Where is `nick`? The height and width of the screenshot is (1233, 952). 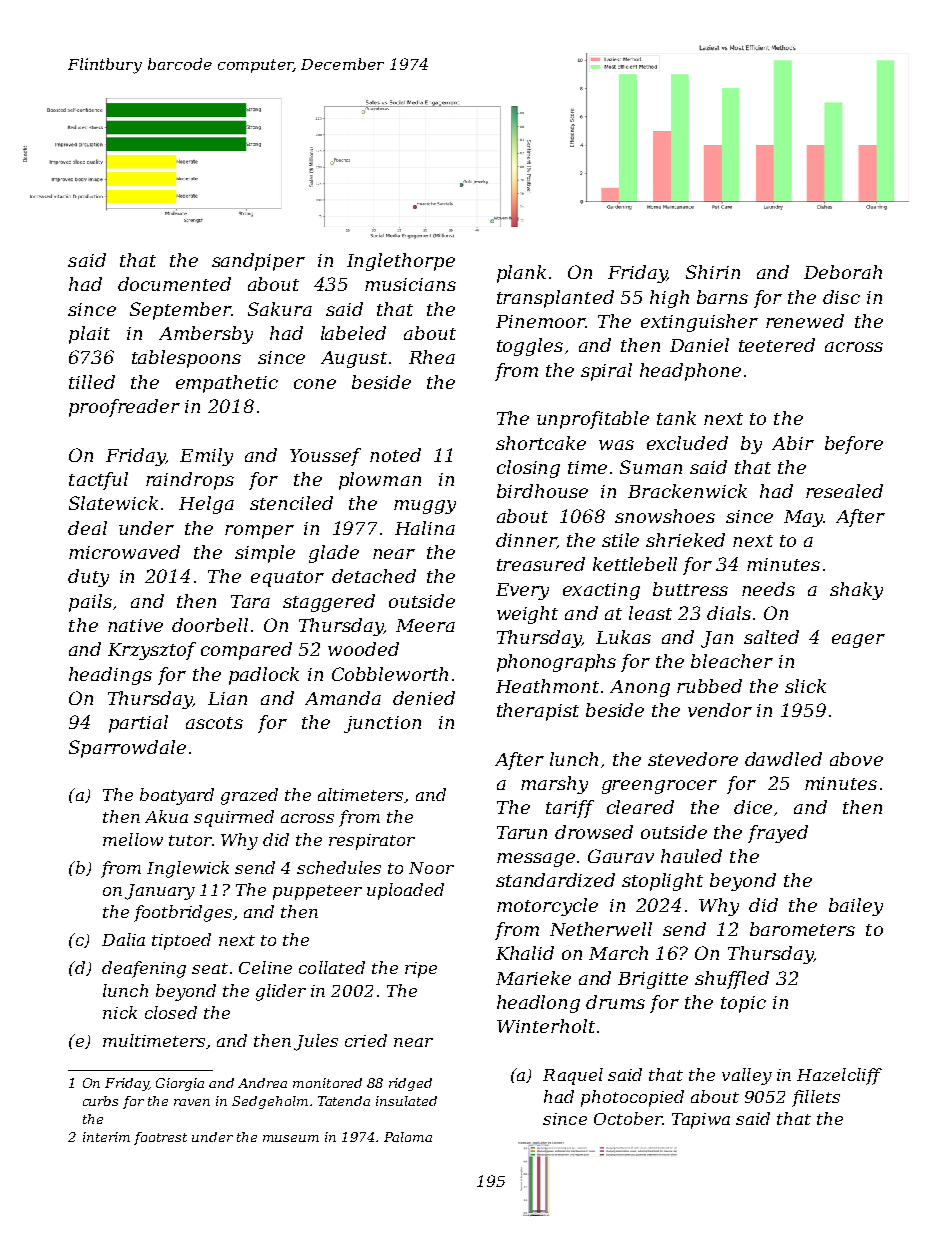
nick is located at coordinates (120, 1012).
